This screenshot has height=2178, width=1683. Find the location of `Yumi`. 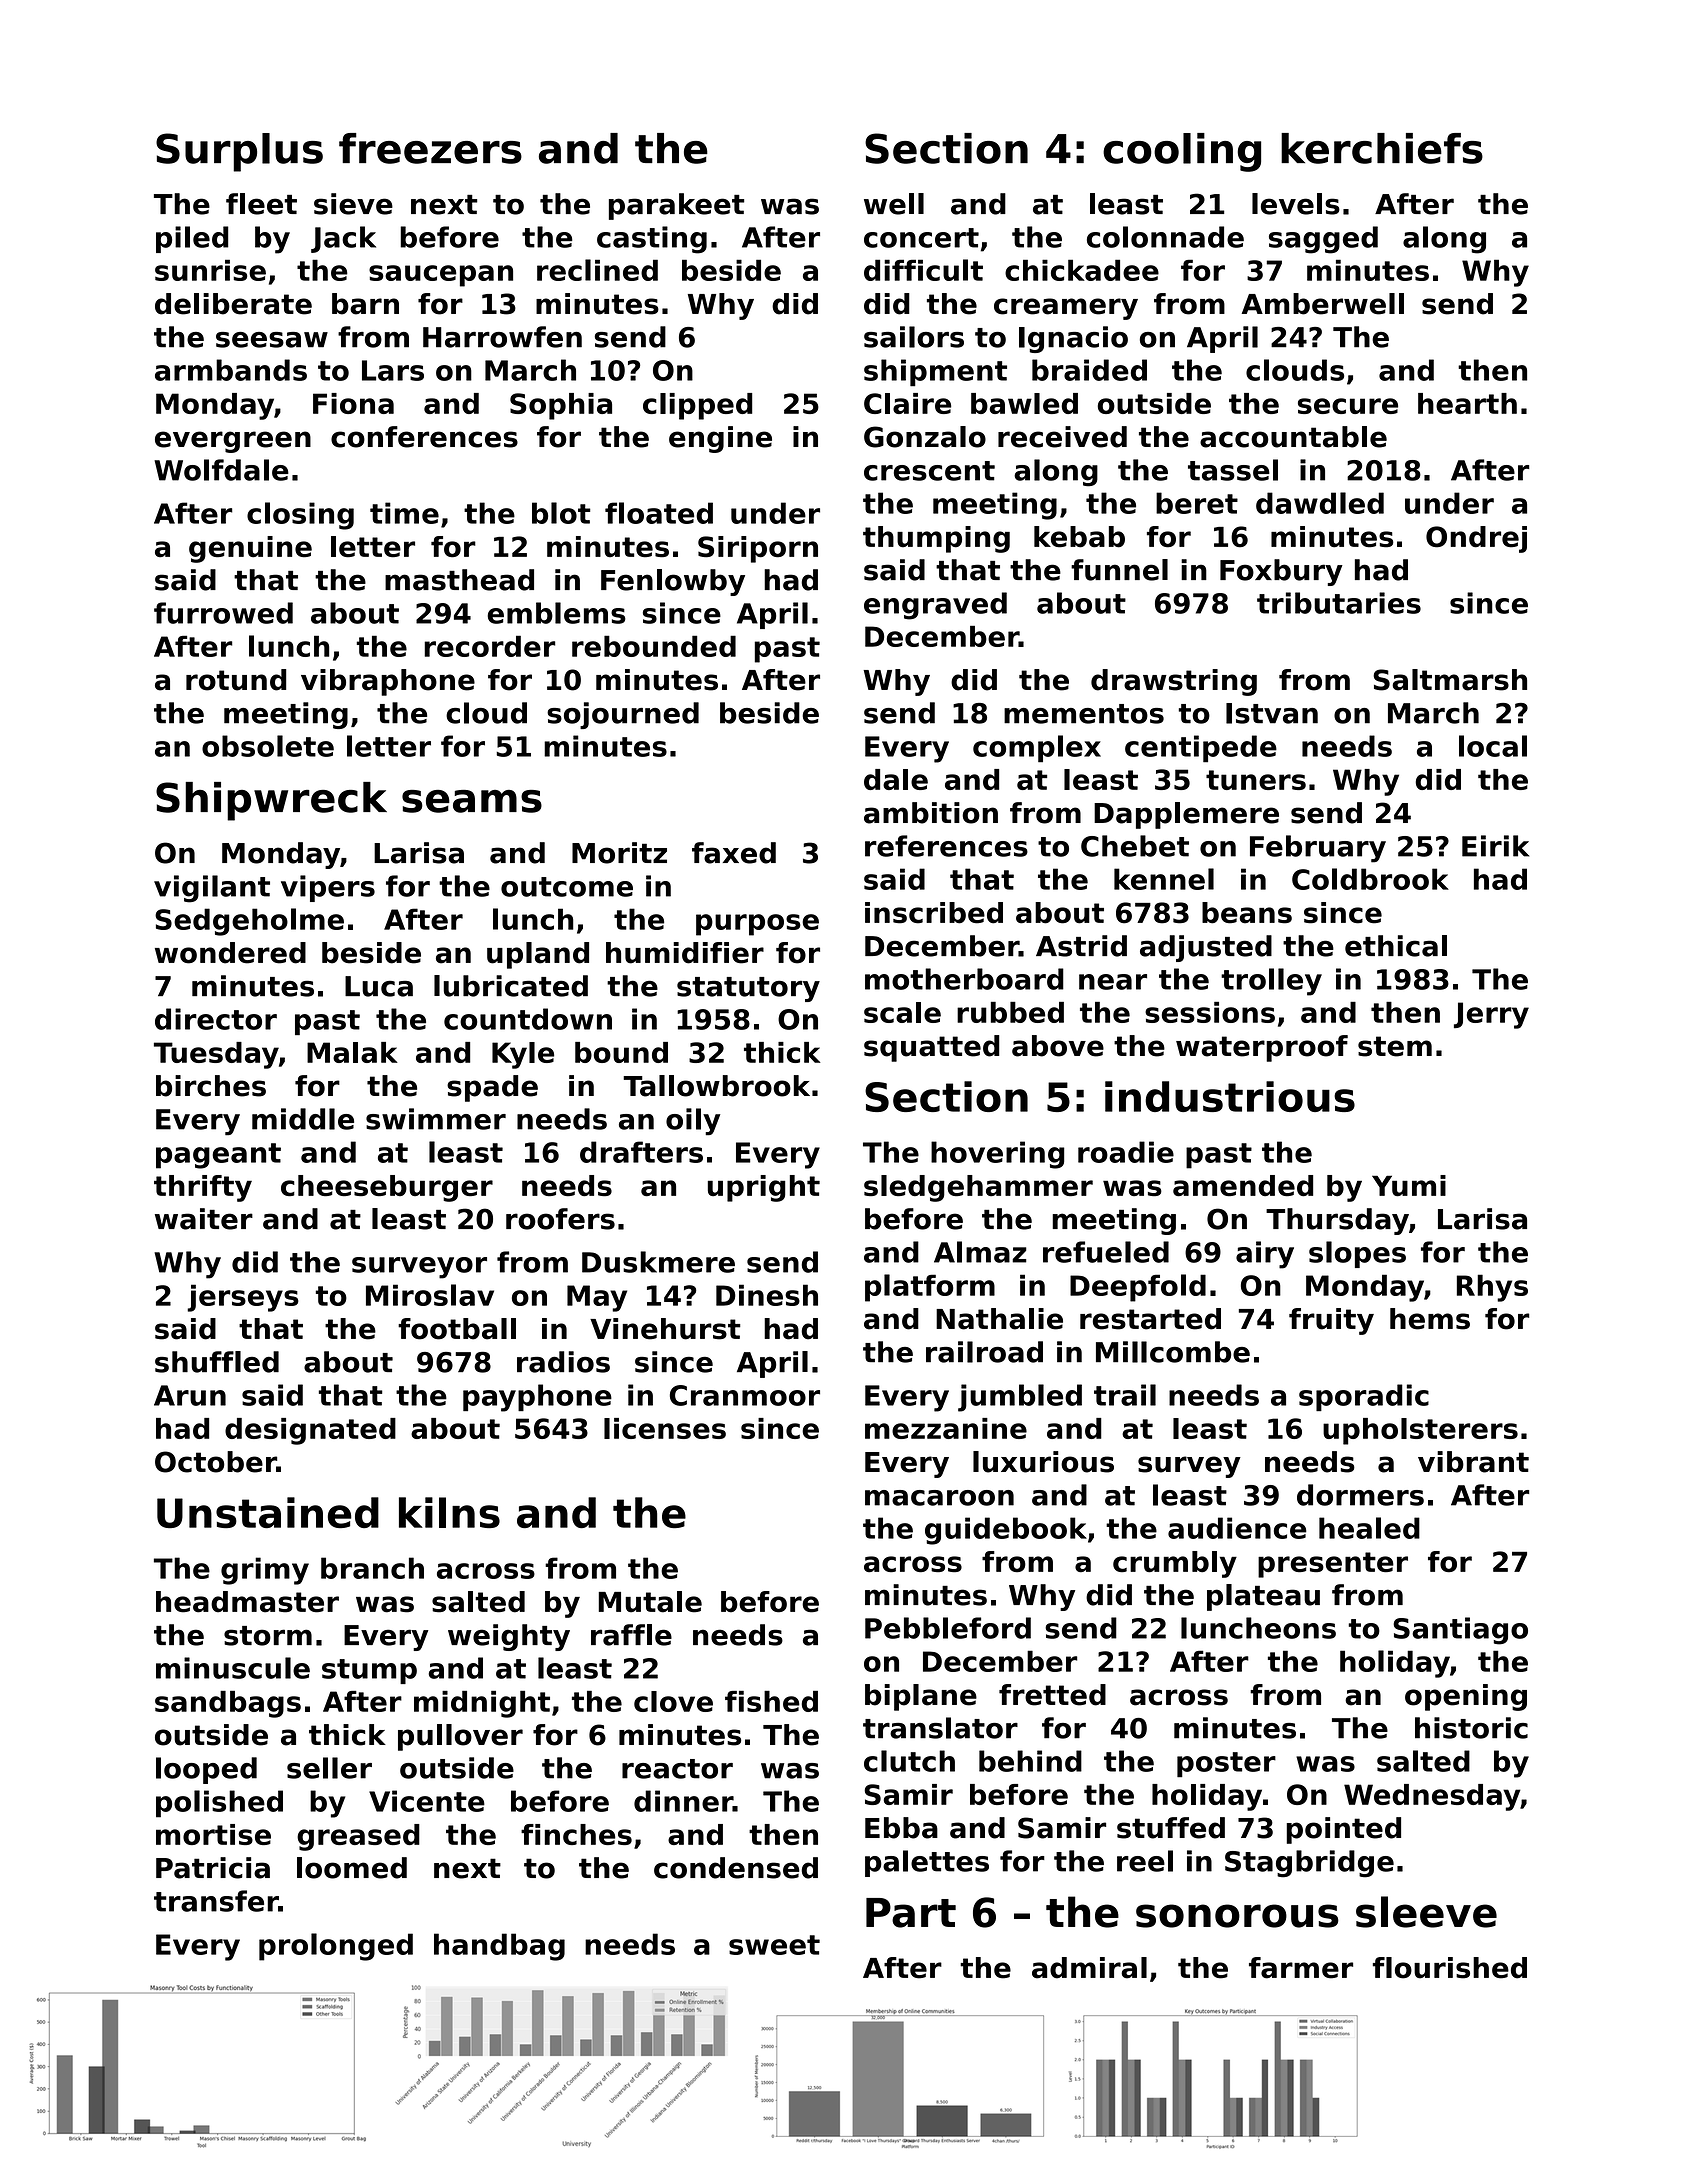

Yumi is located at coordinates (1409, 1186).
